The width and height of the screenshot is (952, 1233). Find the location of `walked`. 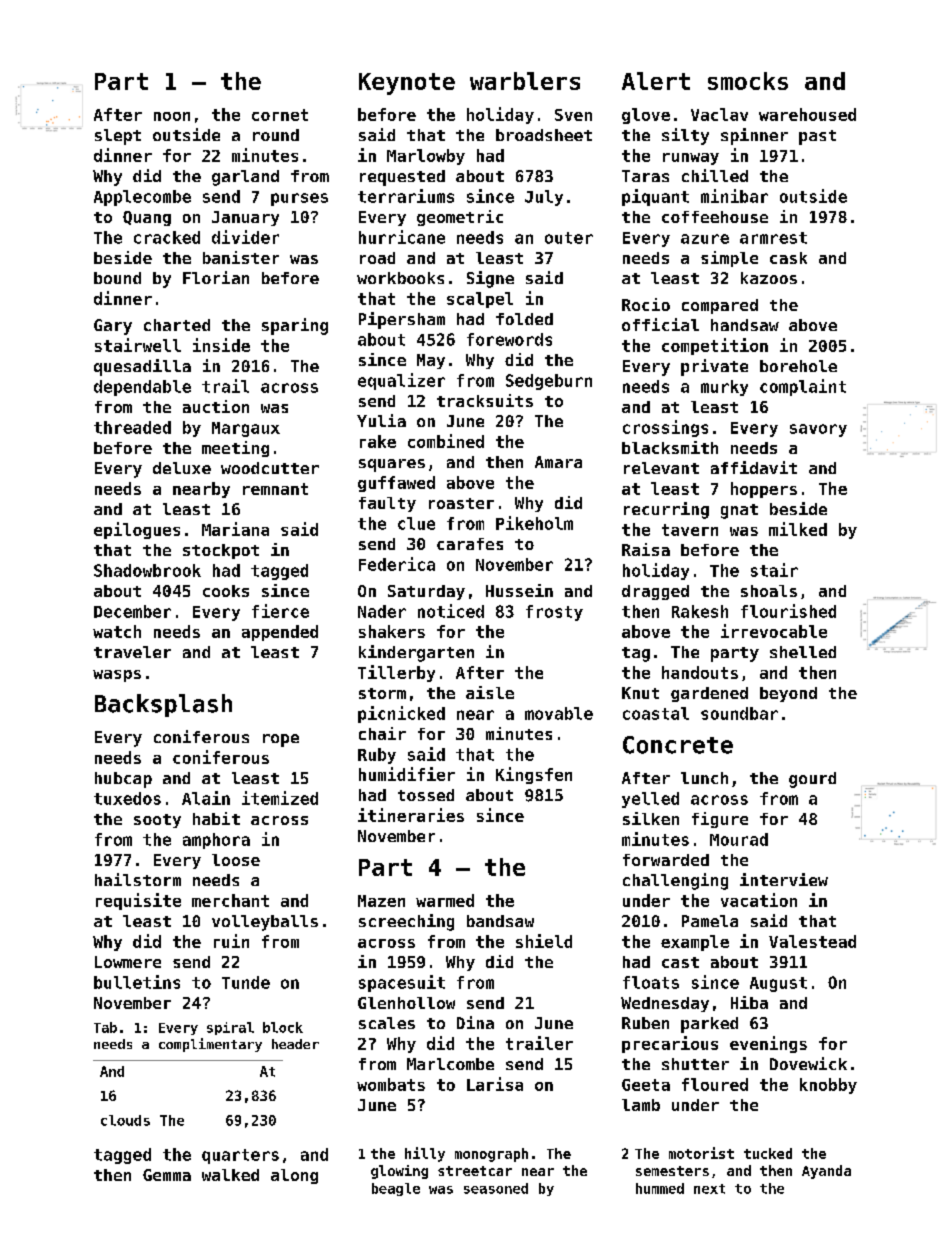

walked is located at coordinates (230, 1175).
